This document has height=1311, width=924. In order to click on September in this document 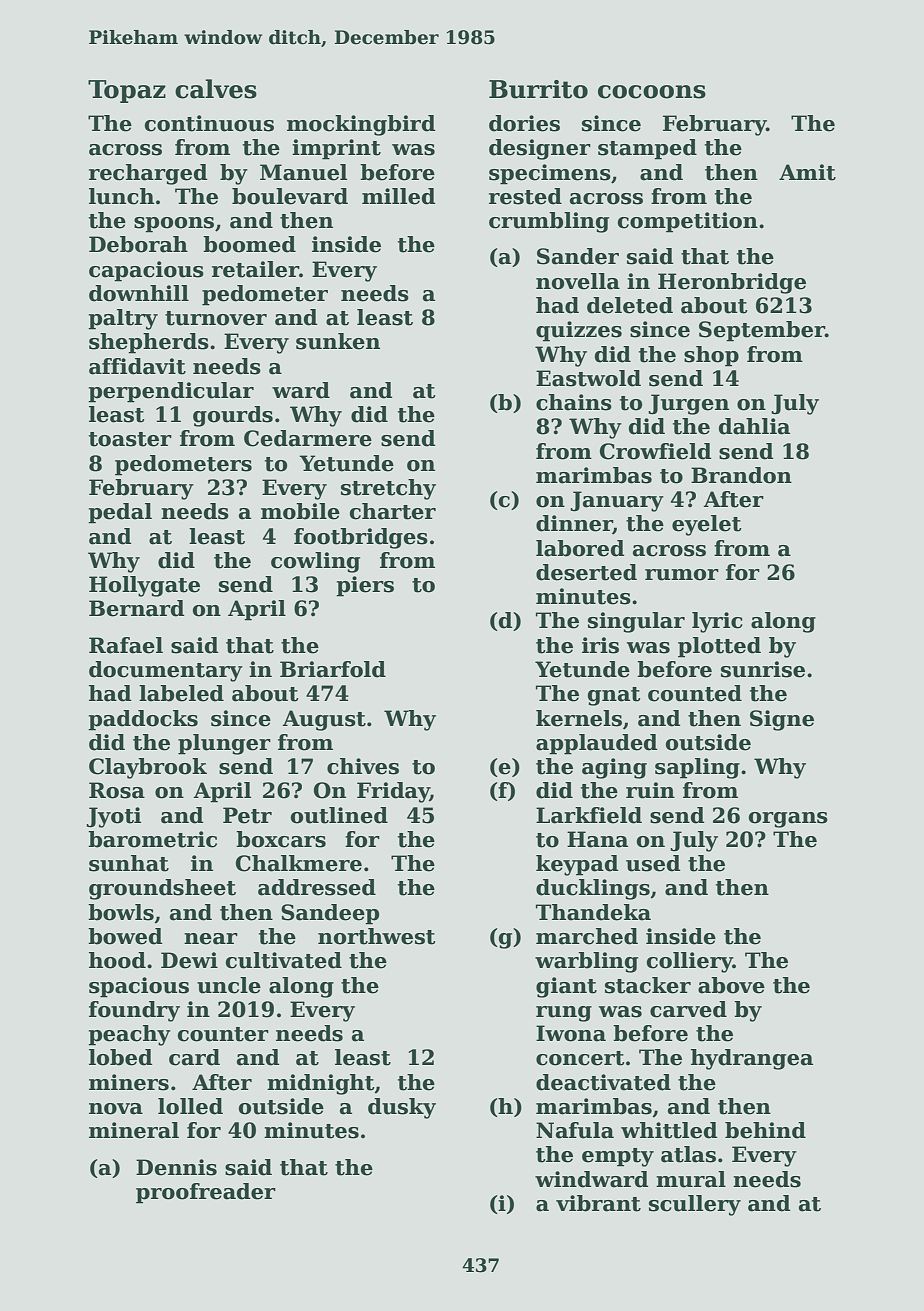, I will do `click(762, 331)`.
